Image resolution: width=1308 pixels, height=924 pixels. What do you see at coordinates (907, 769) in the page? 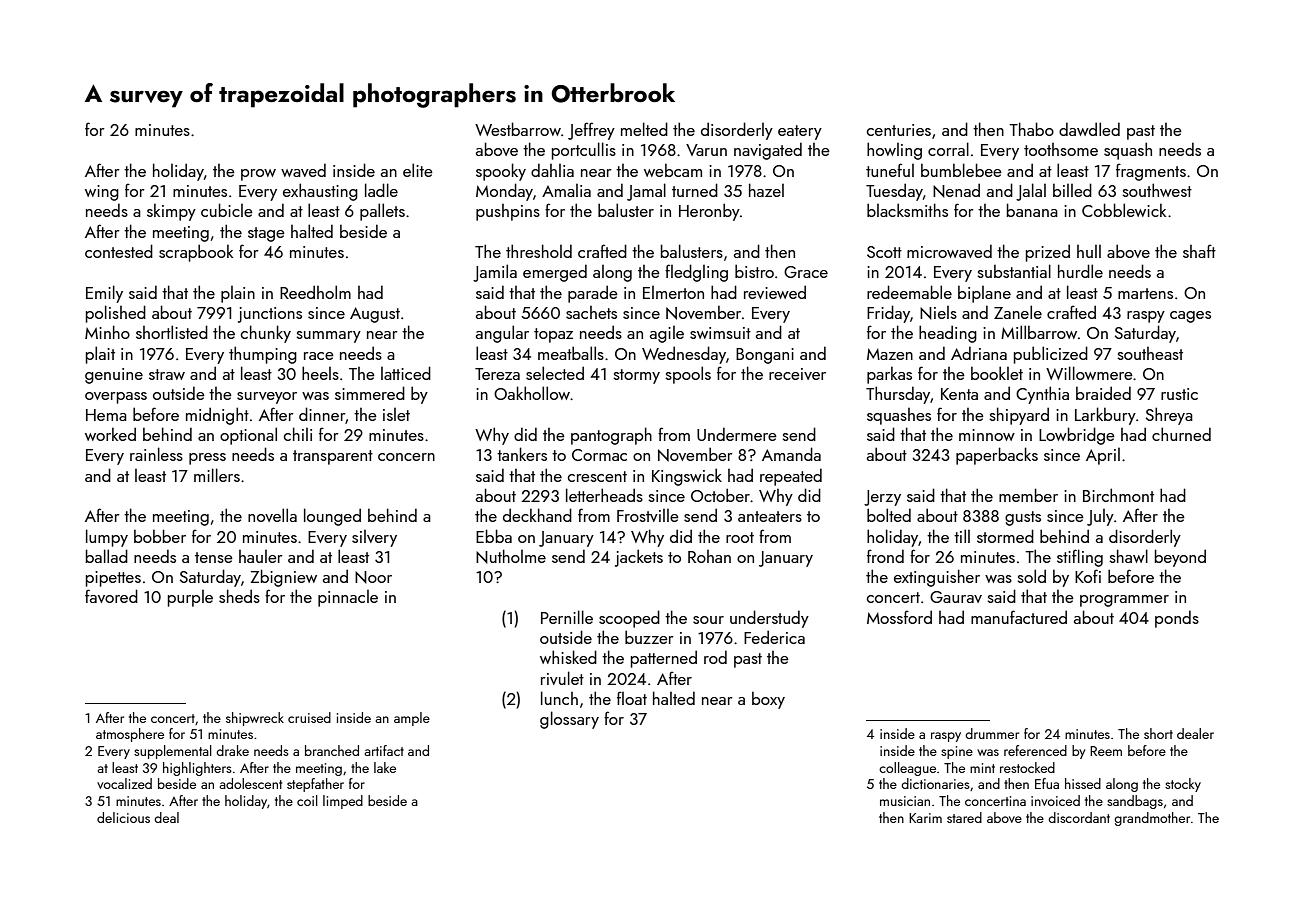
I see `colleague` at bounding box center [907, 769].
